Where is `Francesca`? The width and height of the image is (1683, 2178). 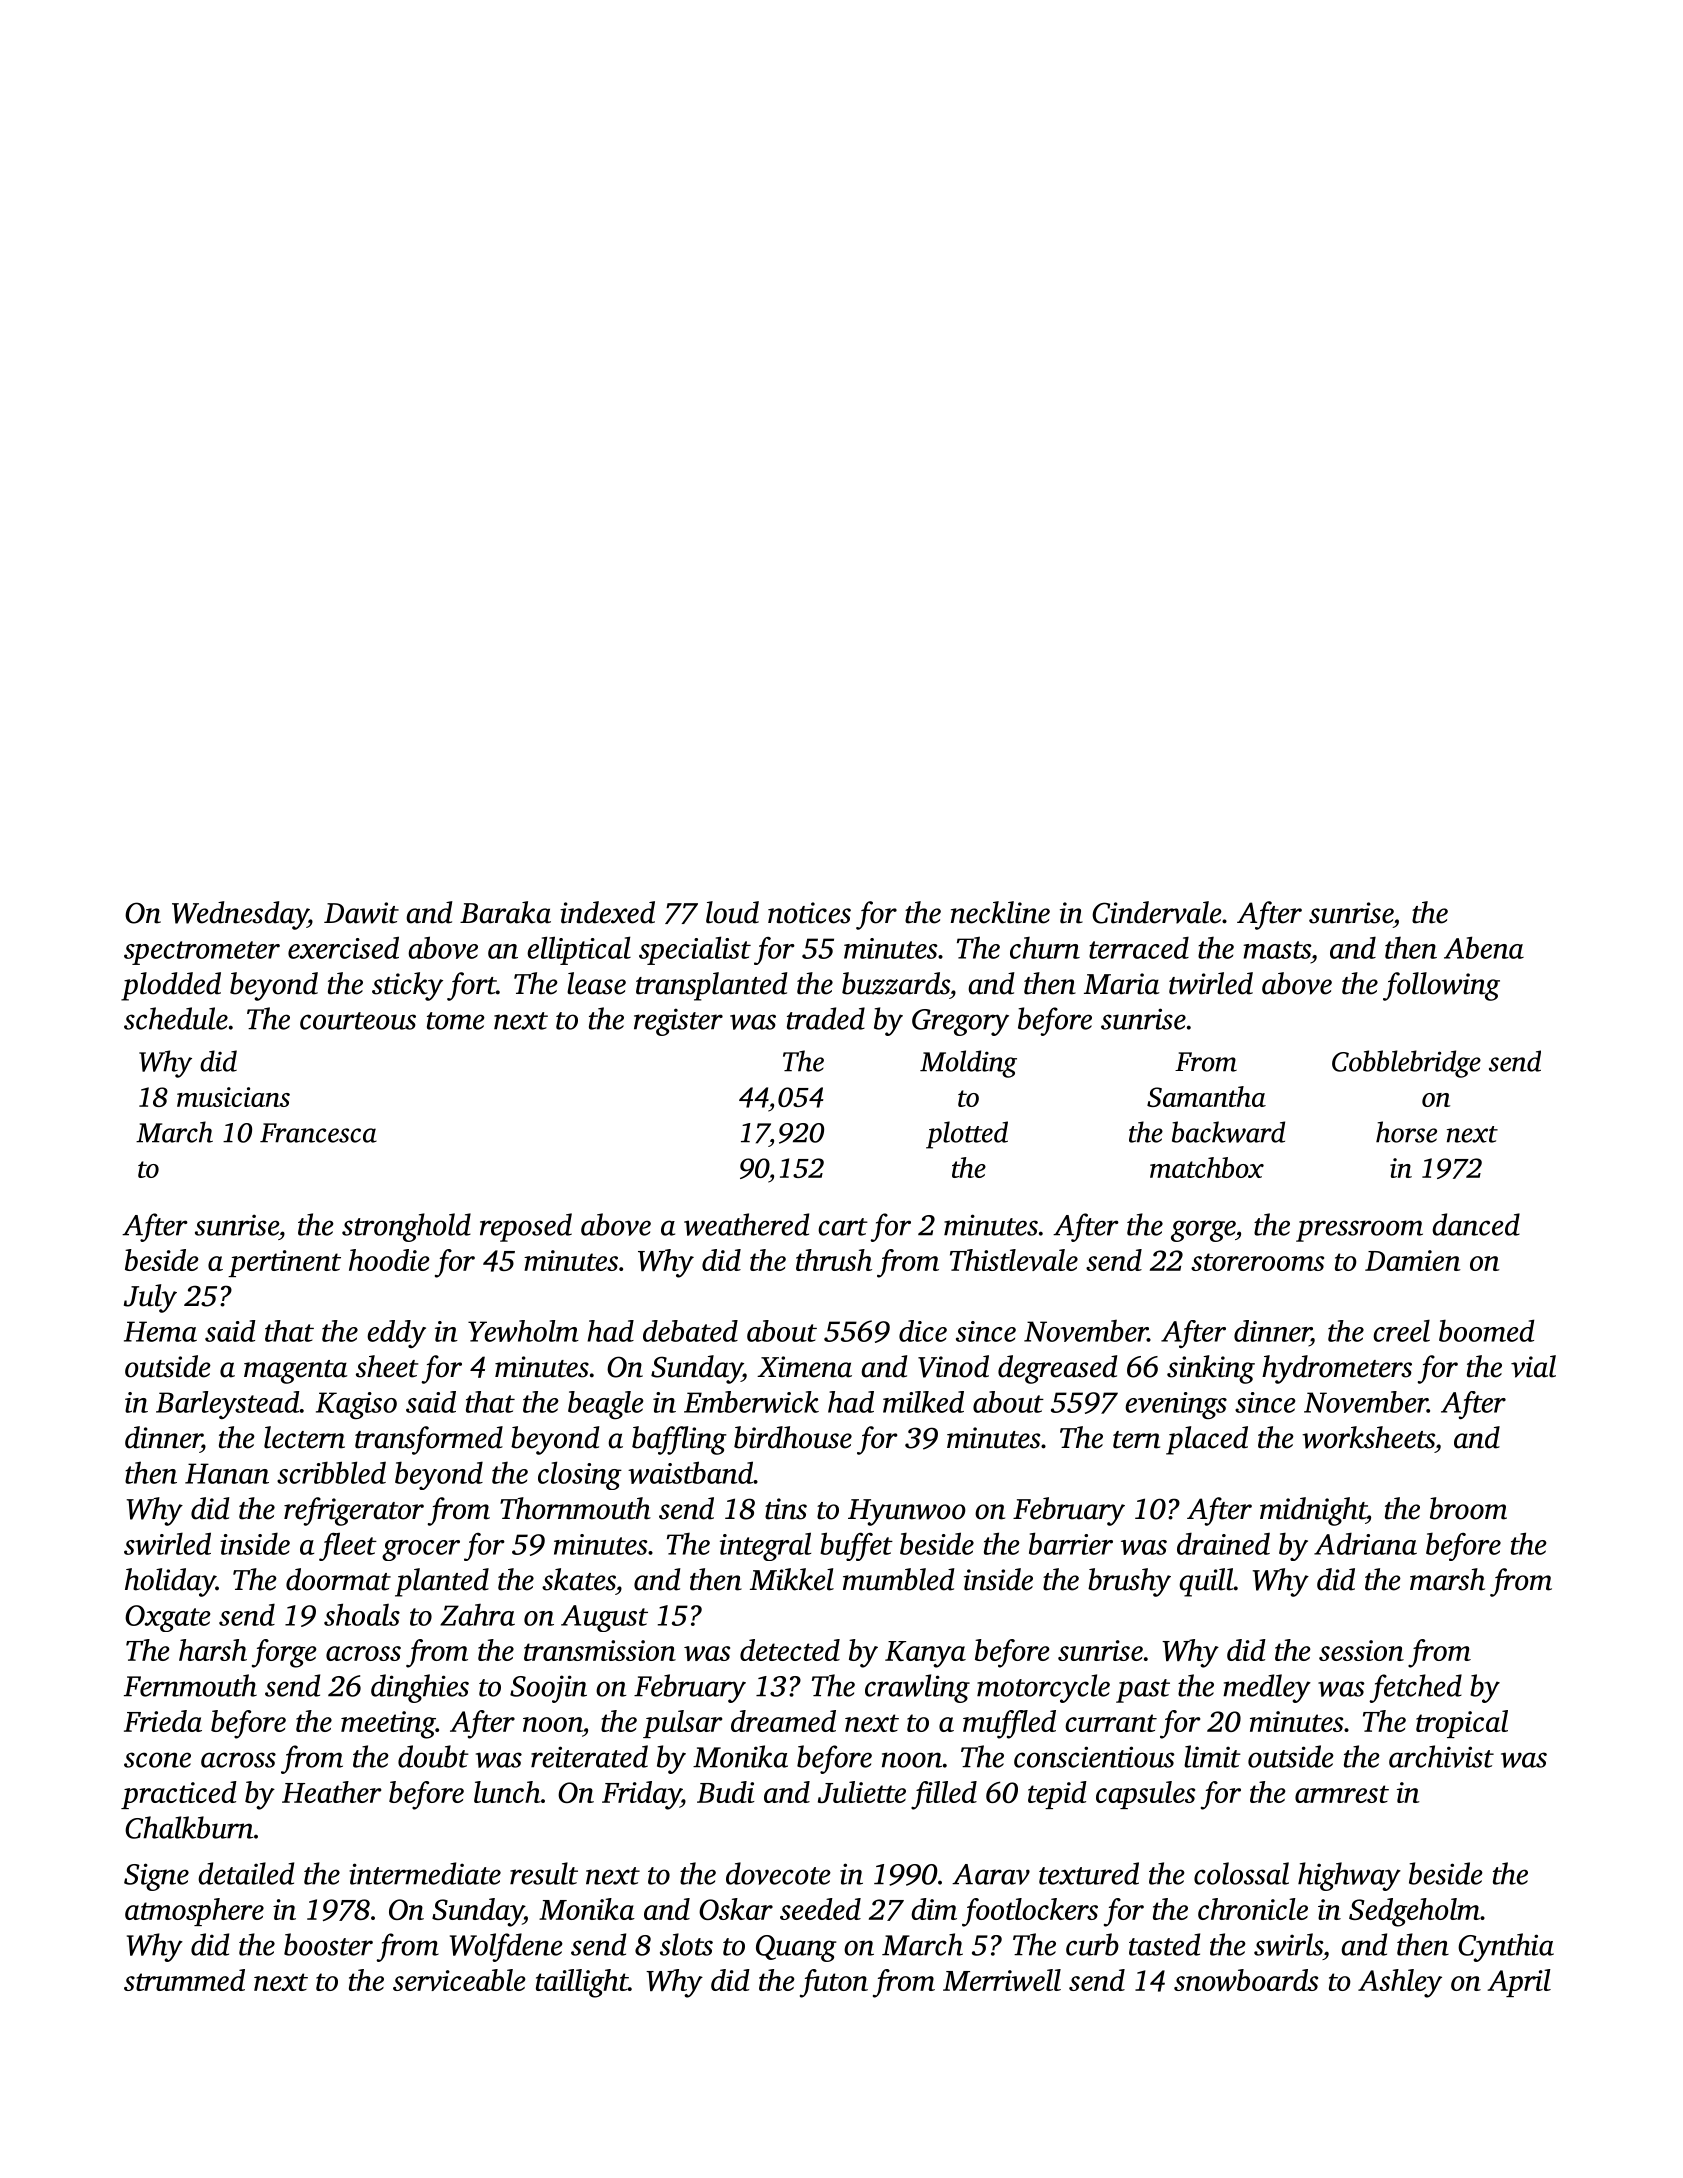
Francesca is located at coordinates (318, 1133).
